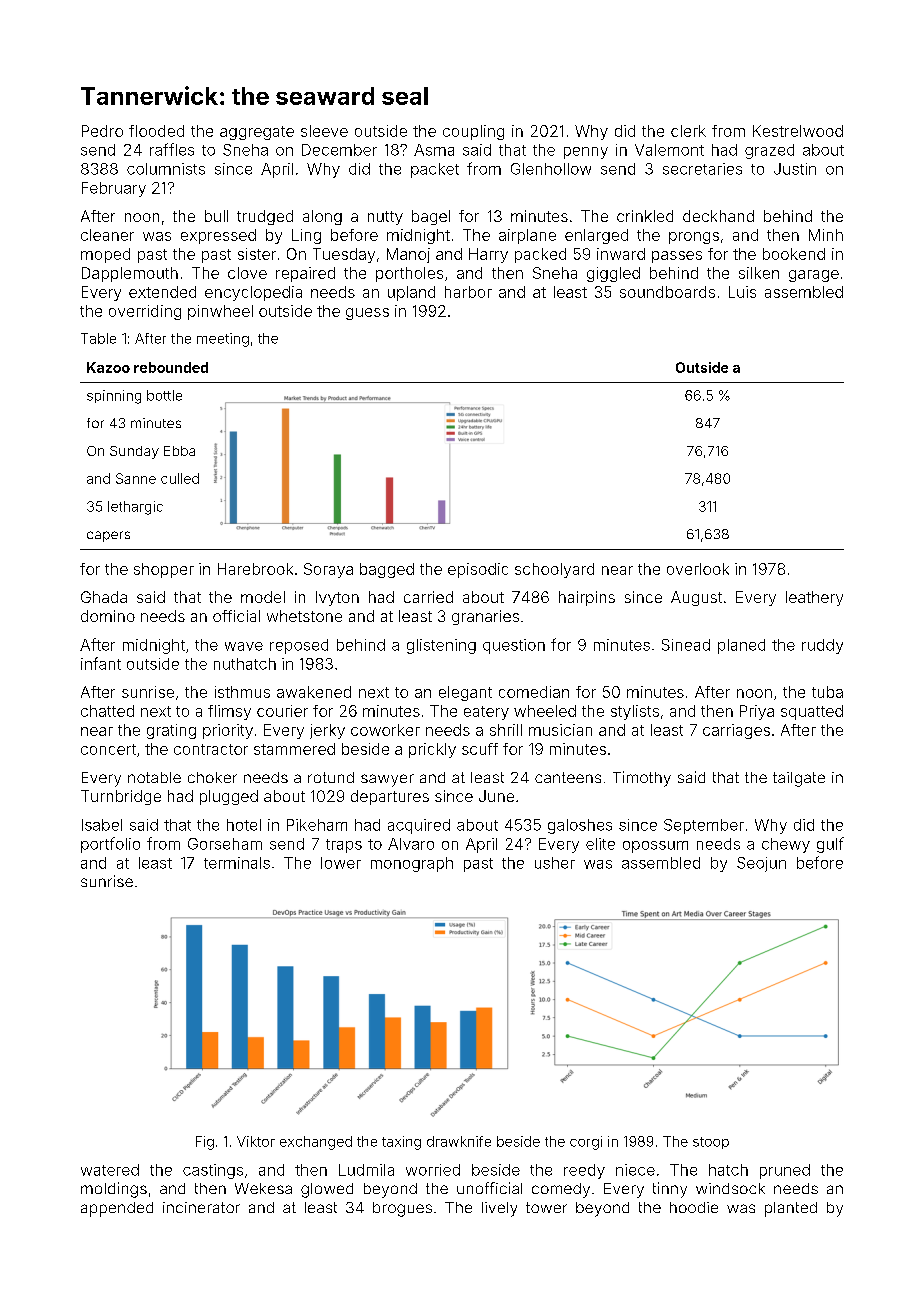 Image resolution: width=924 pixels, height=1308 pixels. What do you see at coordinates (761, 864) in the image?
I see `Seojun` at bounding box center [761, 864].
